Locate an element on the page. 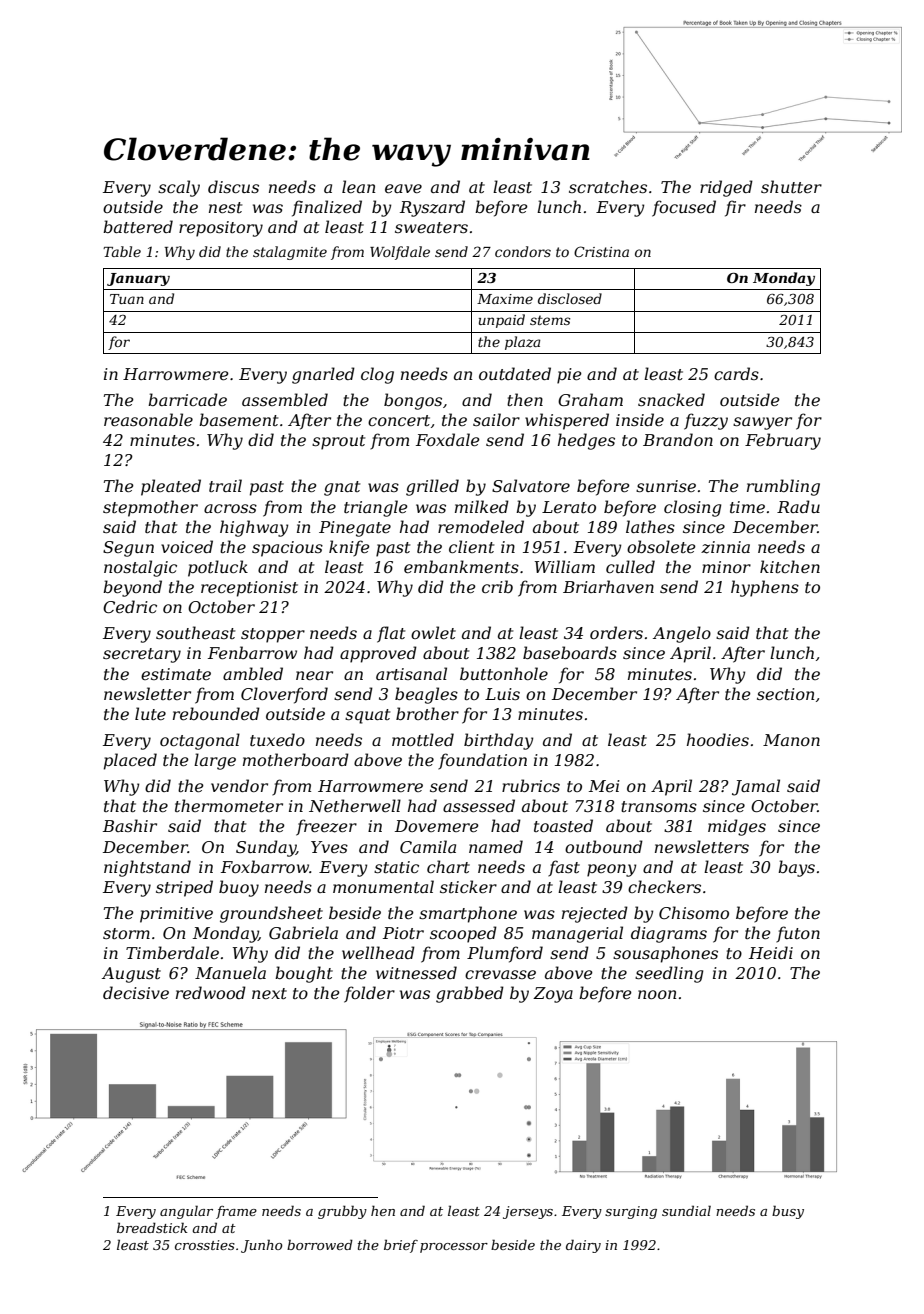 The height and width of the document is (1314, 924). foundation is located at coordinates (482, 761).
